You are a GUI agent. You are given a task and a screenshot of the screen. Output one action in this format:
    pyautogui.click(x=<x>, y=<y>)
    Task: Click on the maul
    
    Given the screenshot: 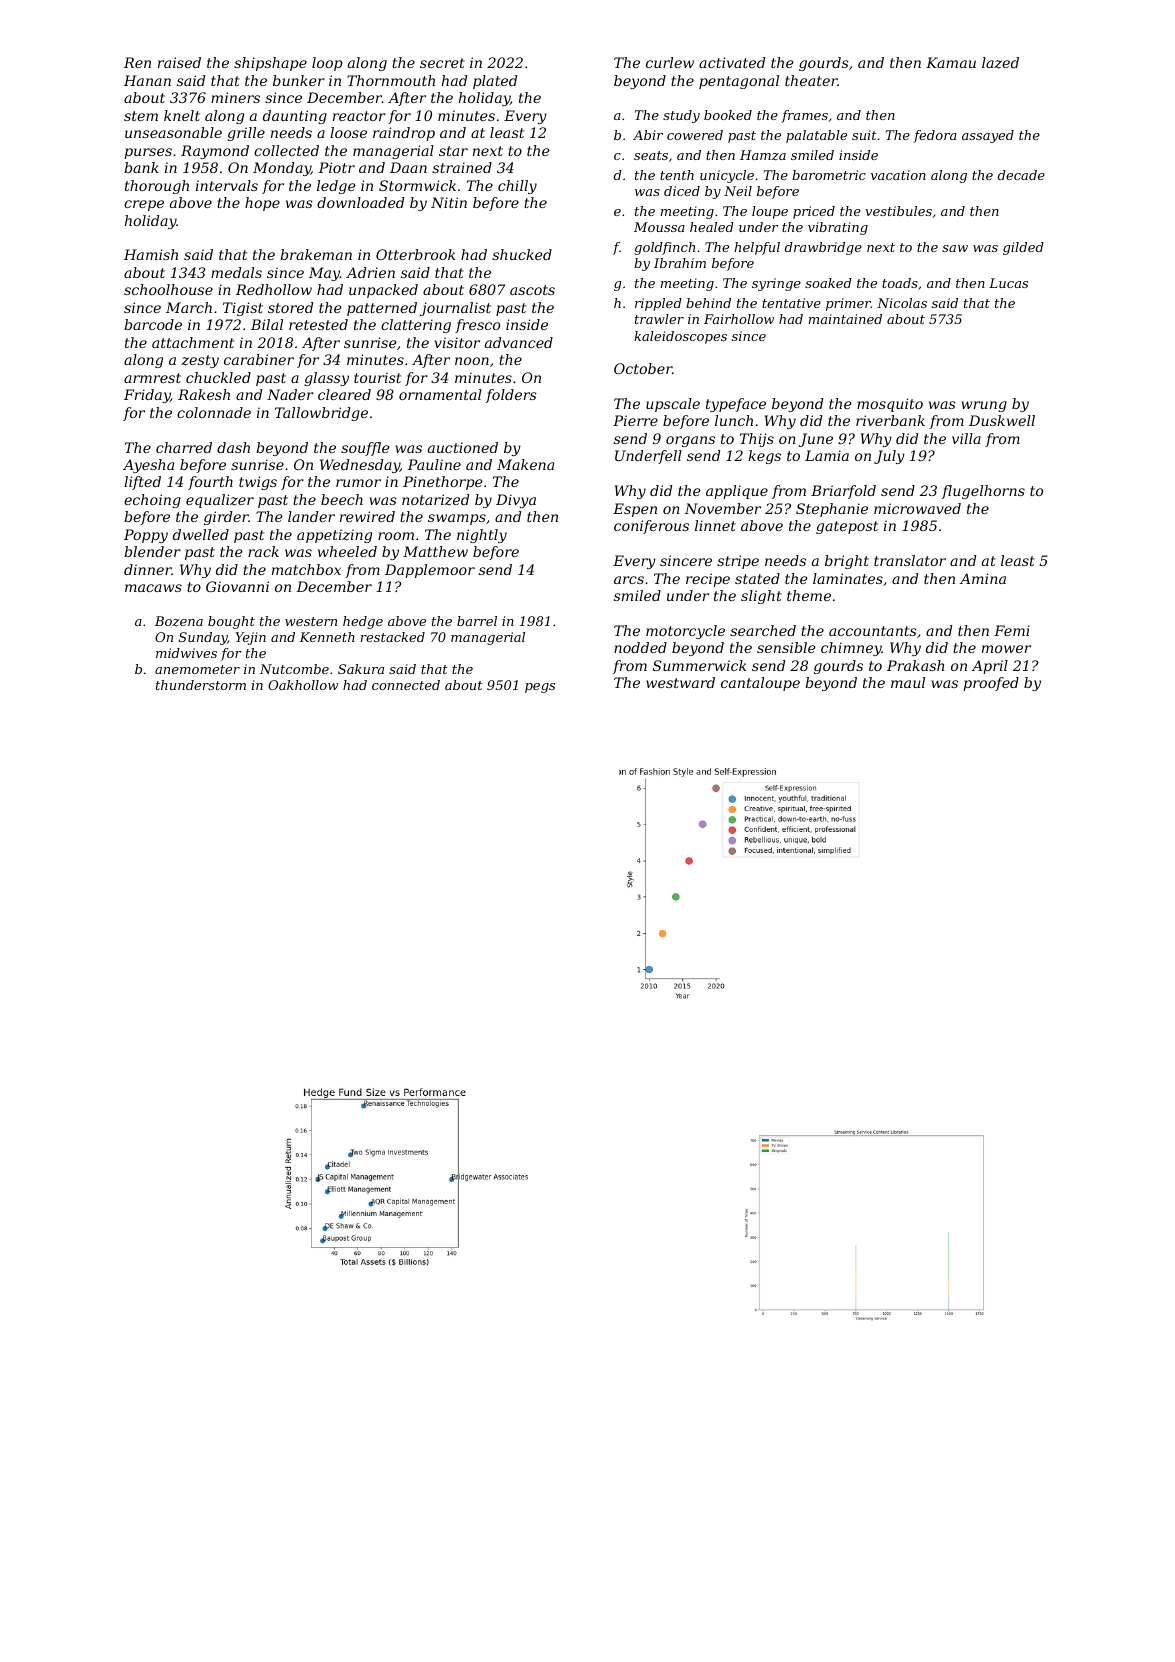 What is the action you would take?
    pyautogui.click(x=908, y=682)
